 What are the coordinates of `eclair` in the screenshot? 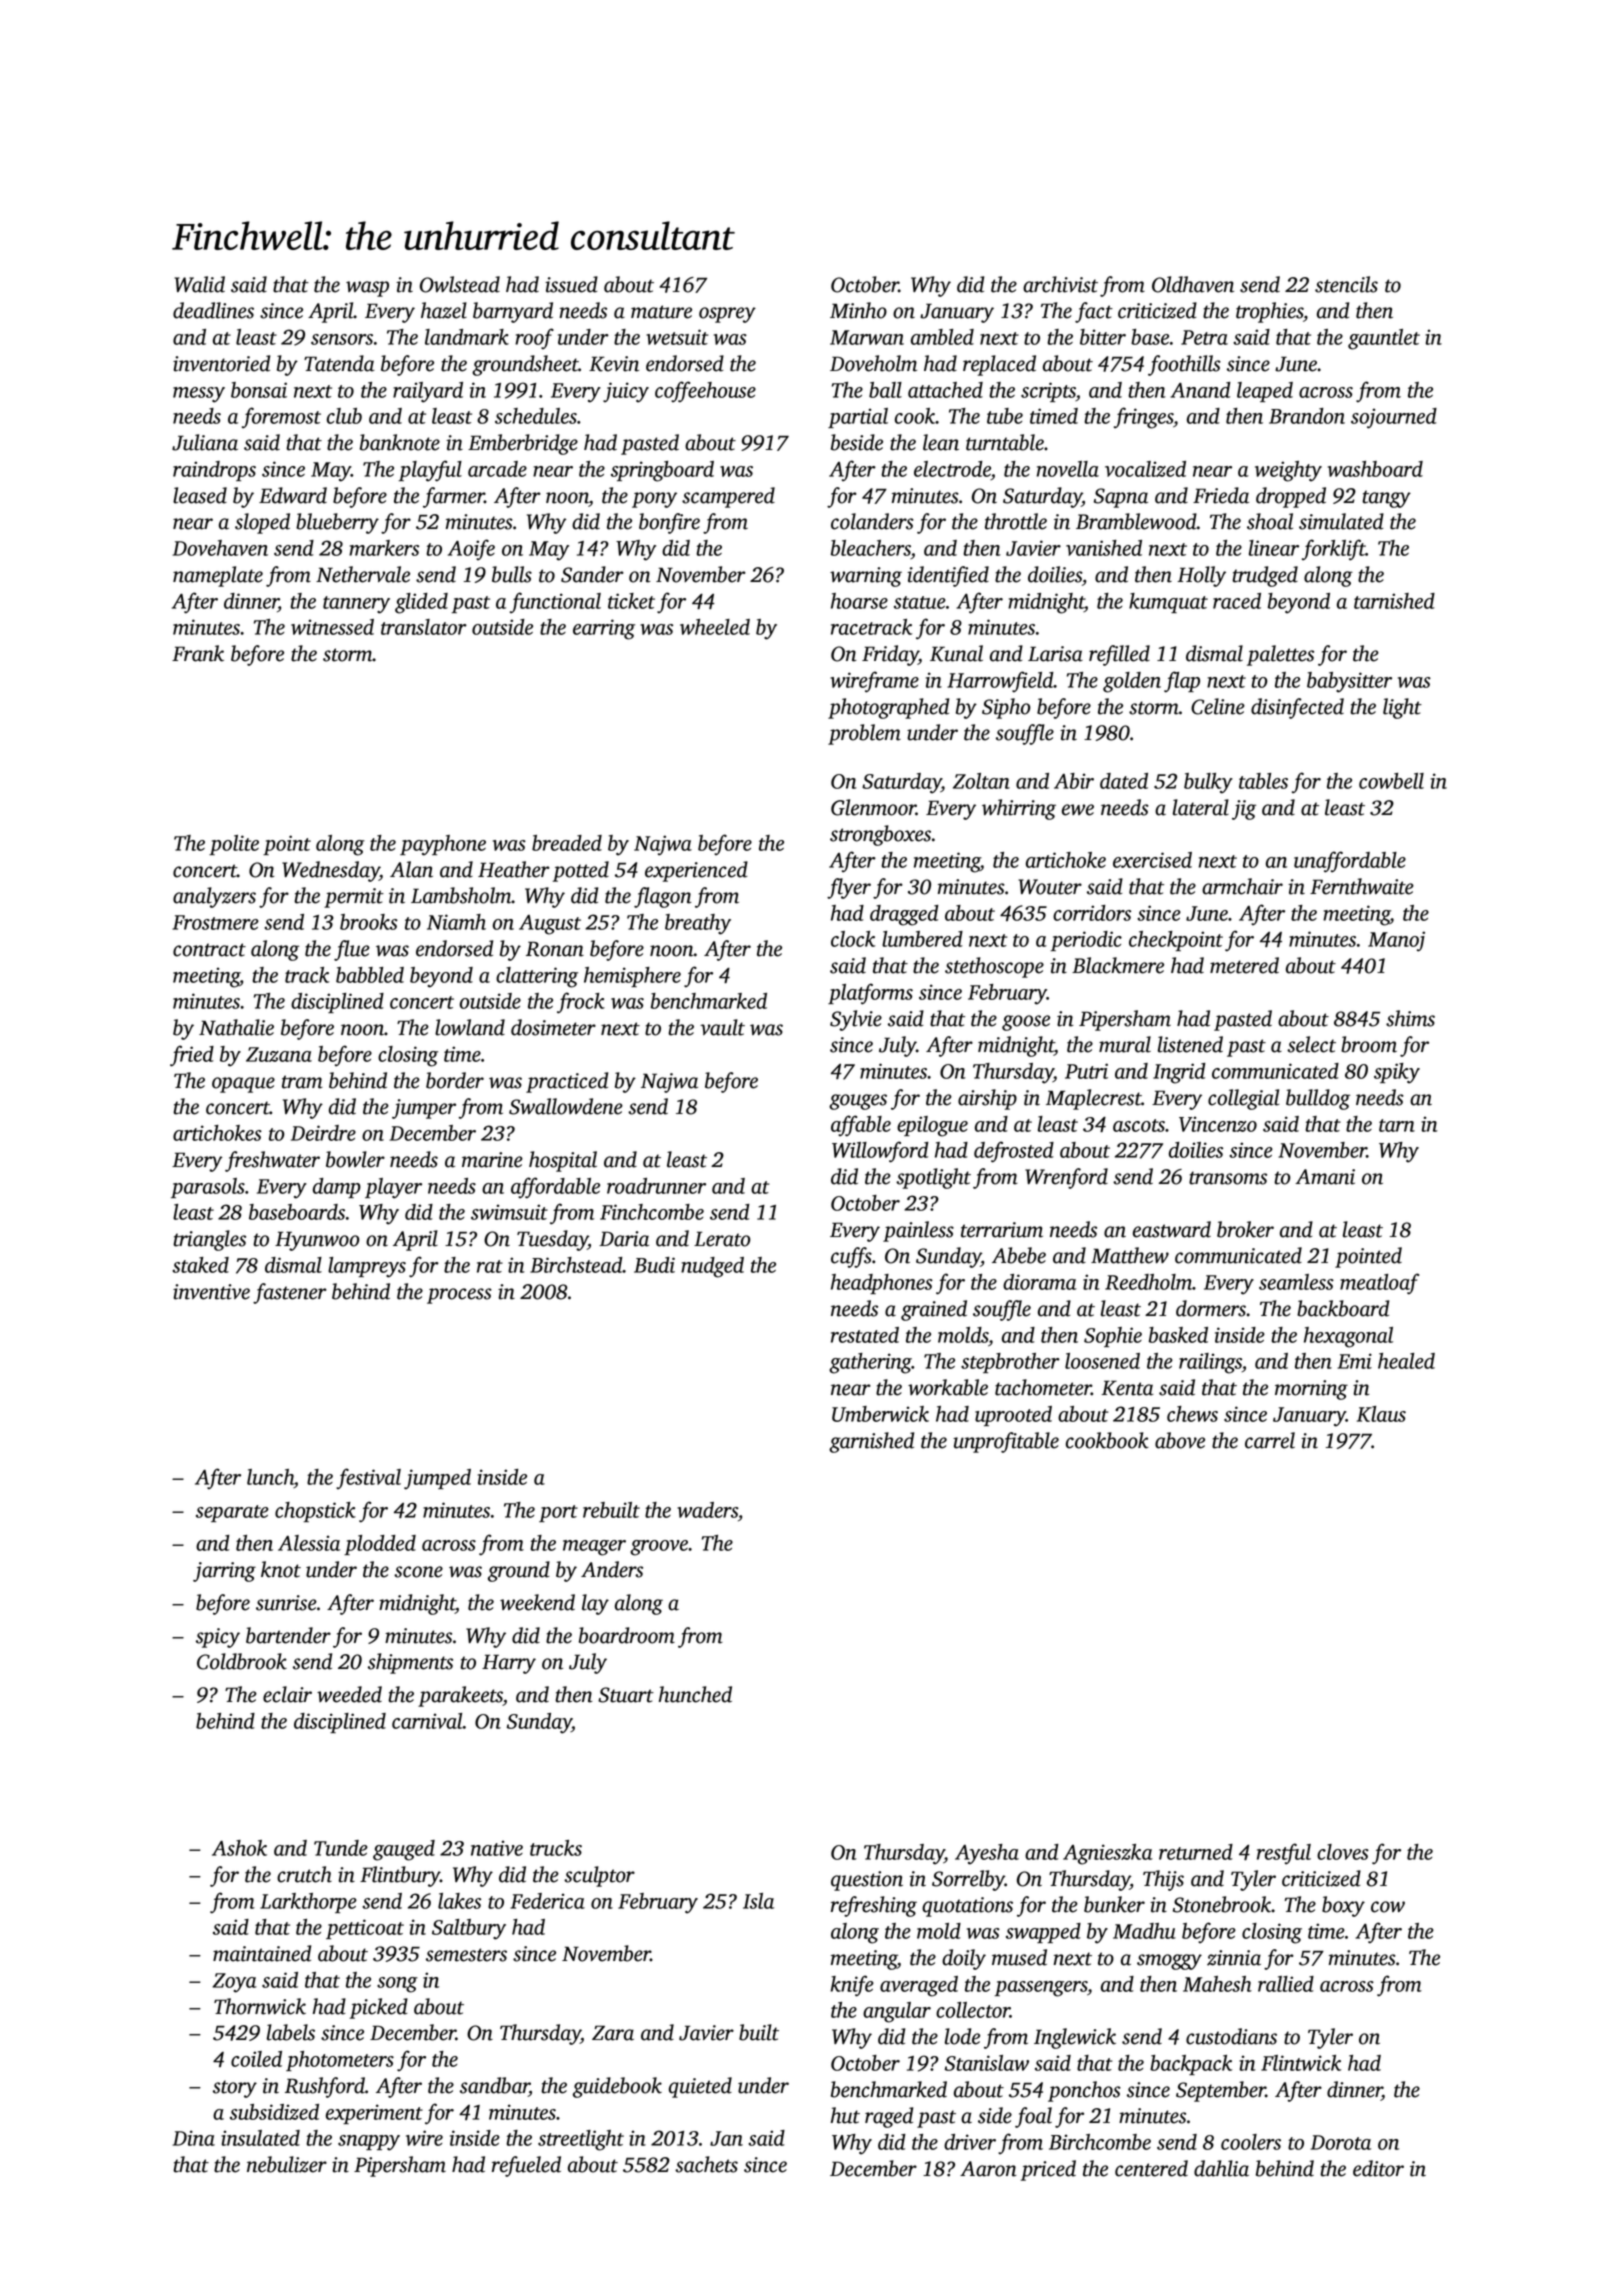 It's located at (287, 1694).
